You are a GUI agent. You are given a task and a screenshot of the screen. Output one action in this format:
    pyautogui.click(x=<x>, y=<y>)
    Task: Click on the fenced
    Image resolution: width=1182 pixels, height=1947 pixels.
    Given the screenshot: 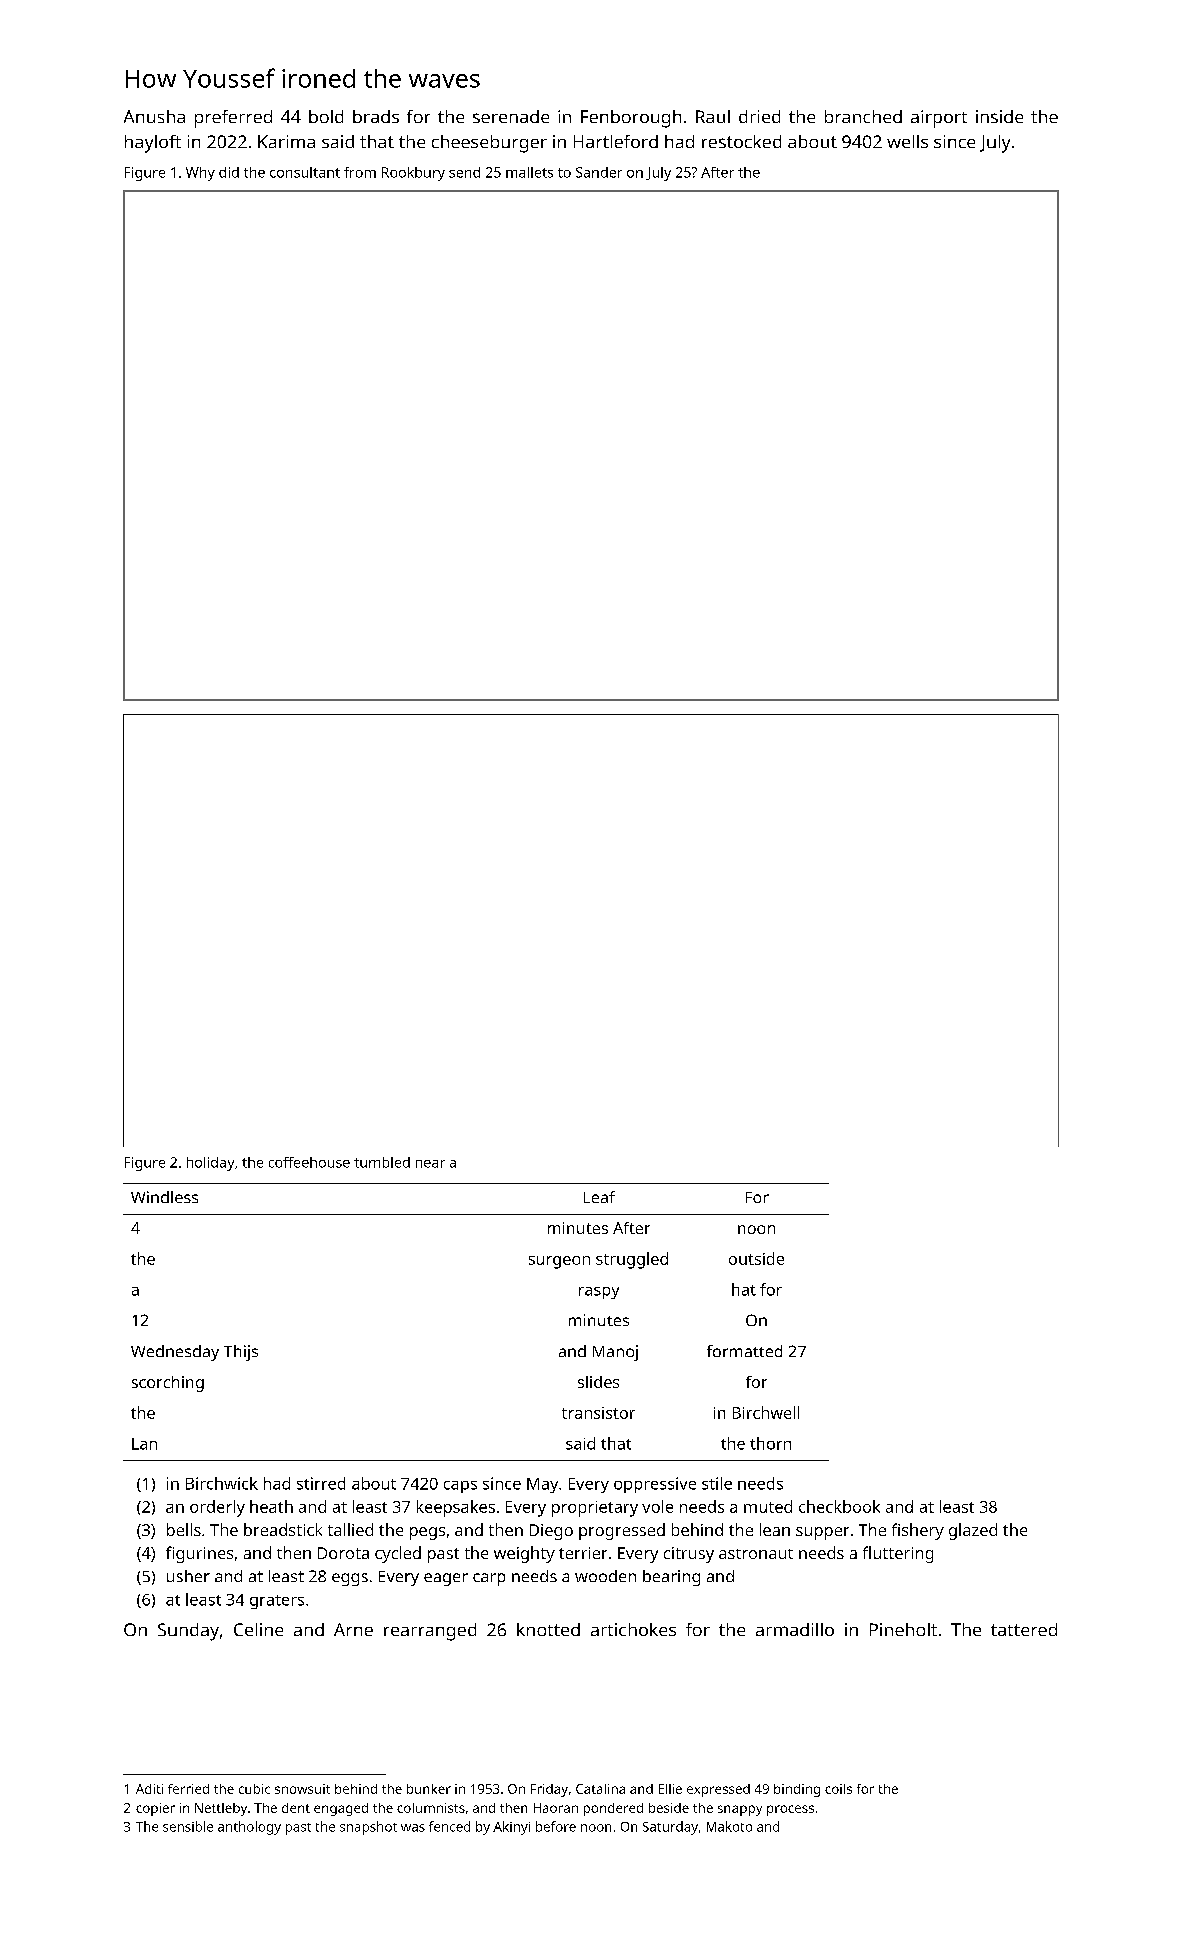 What is the action you would take?
    pyautogui.click(x=449, y=1826)
